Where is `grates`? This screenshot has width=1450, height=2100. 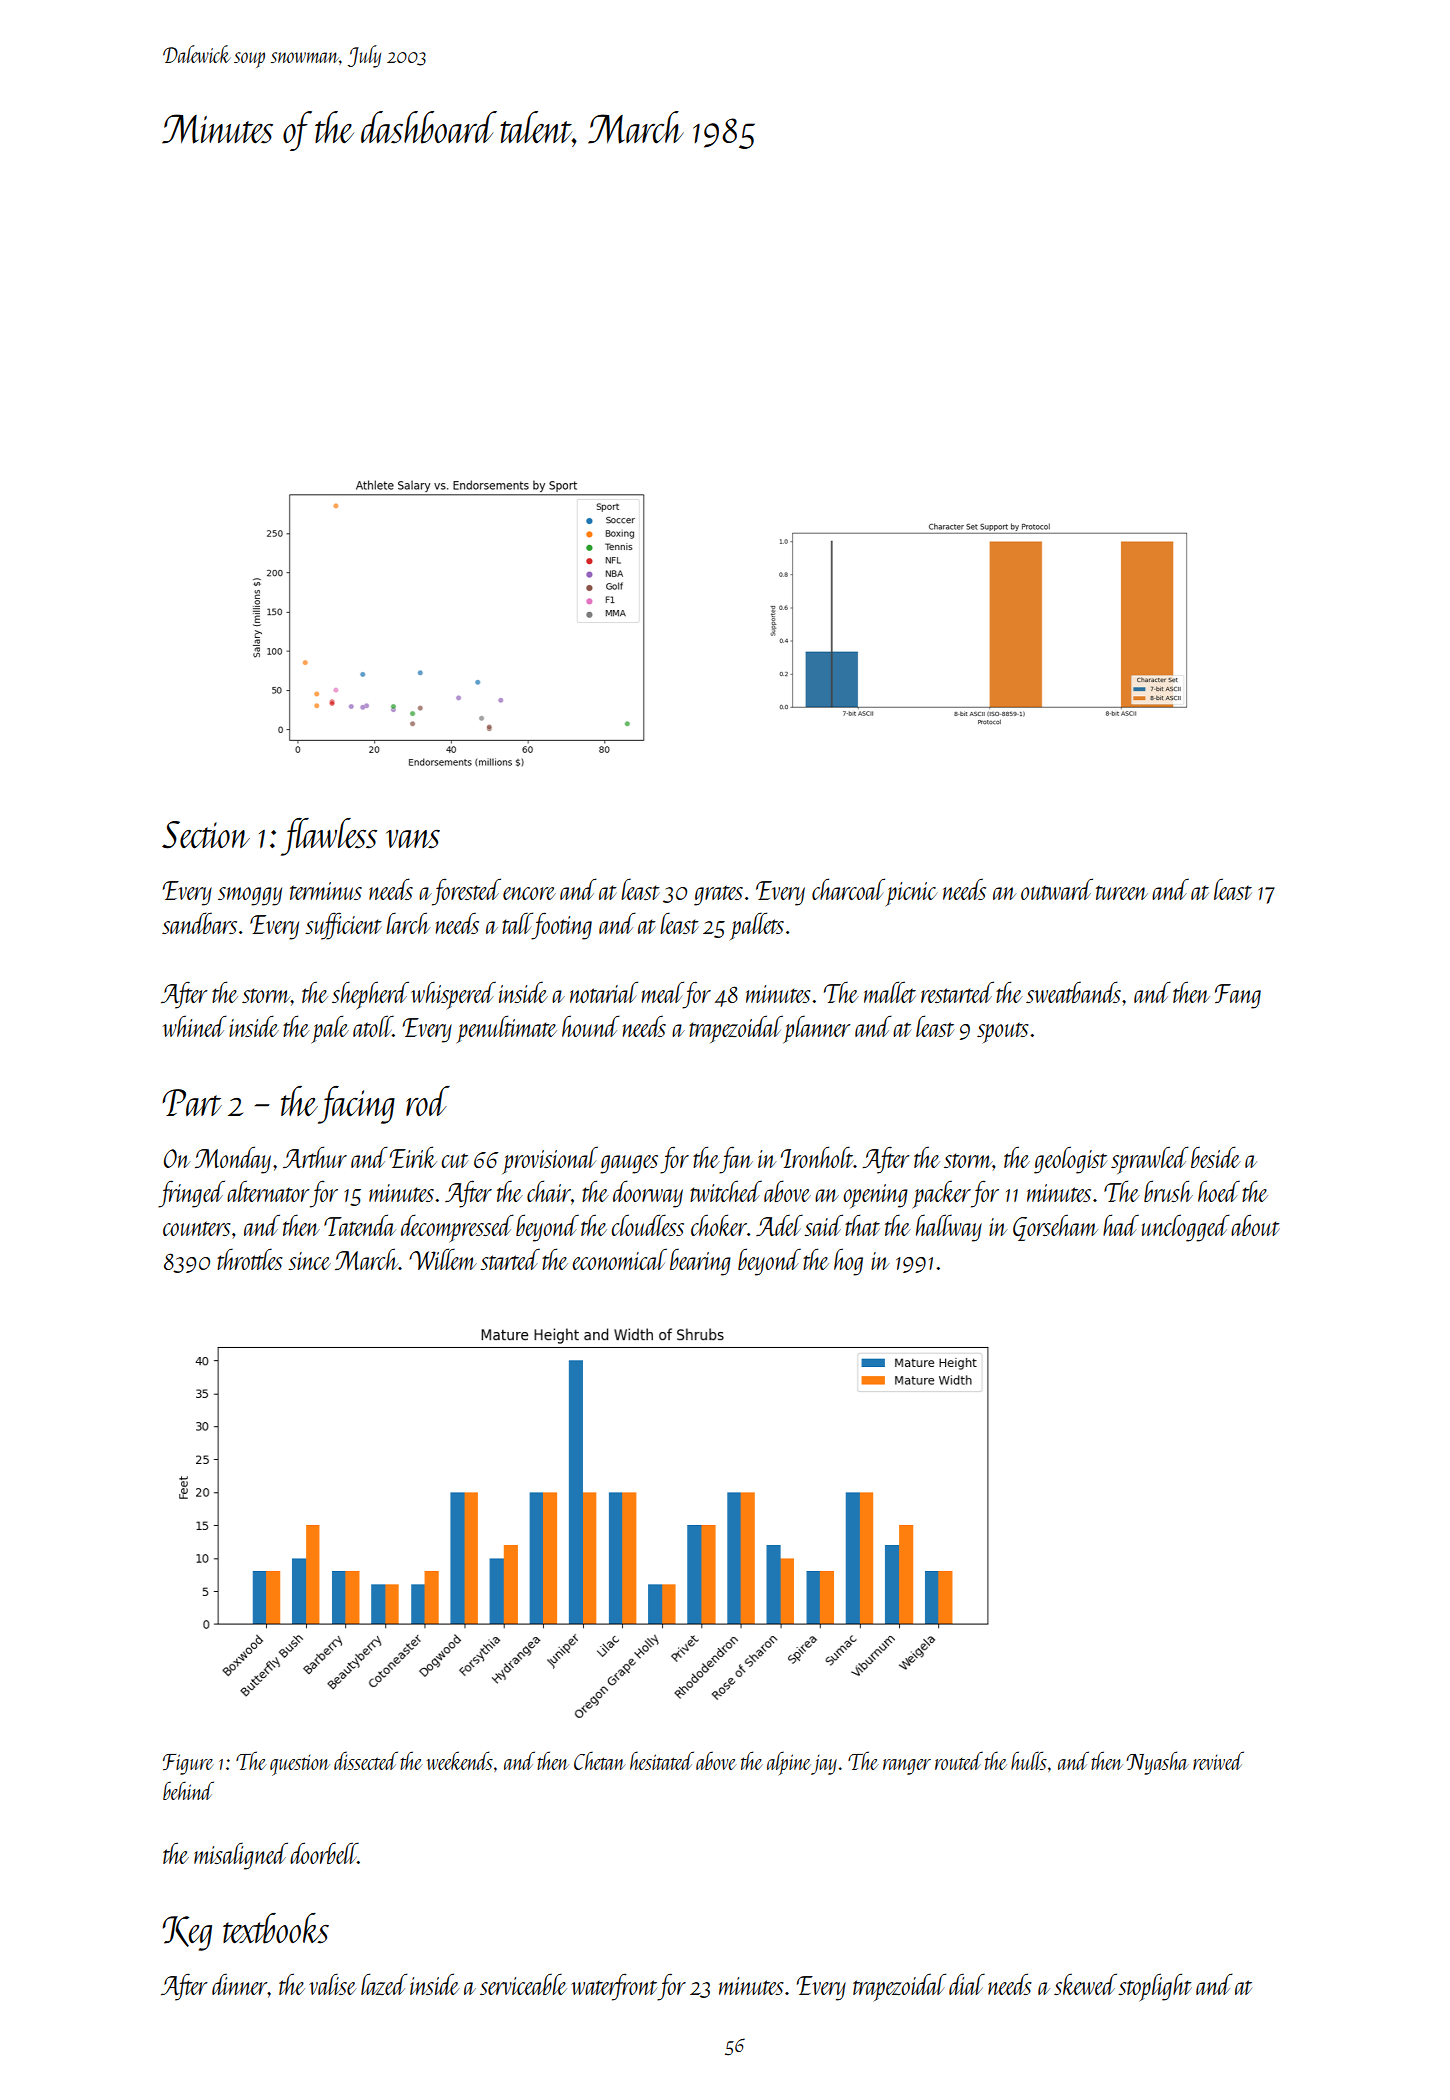
grates is located at coordinates (718, 895).
